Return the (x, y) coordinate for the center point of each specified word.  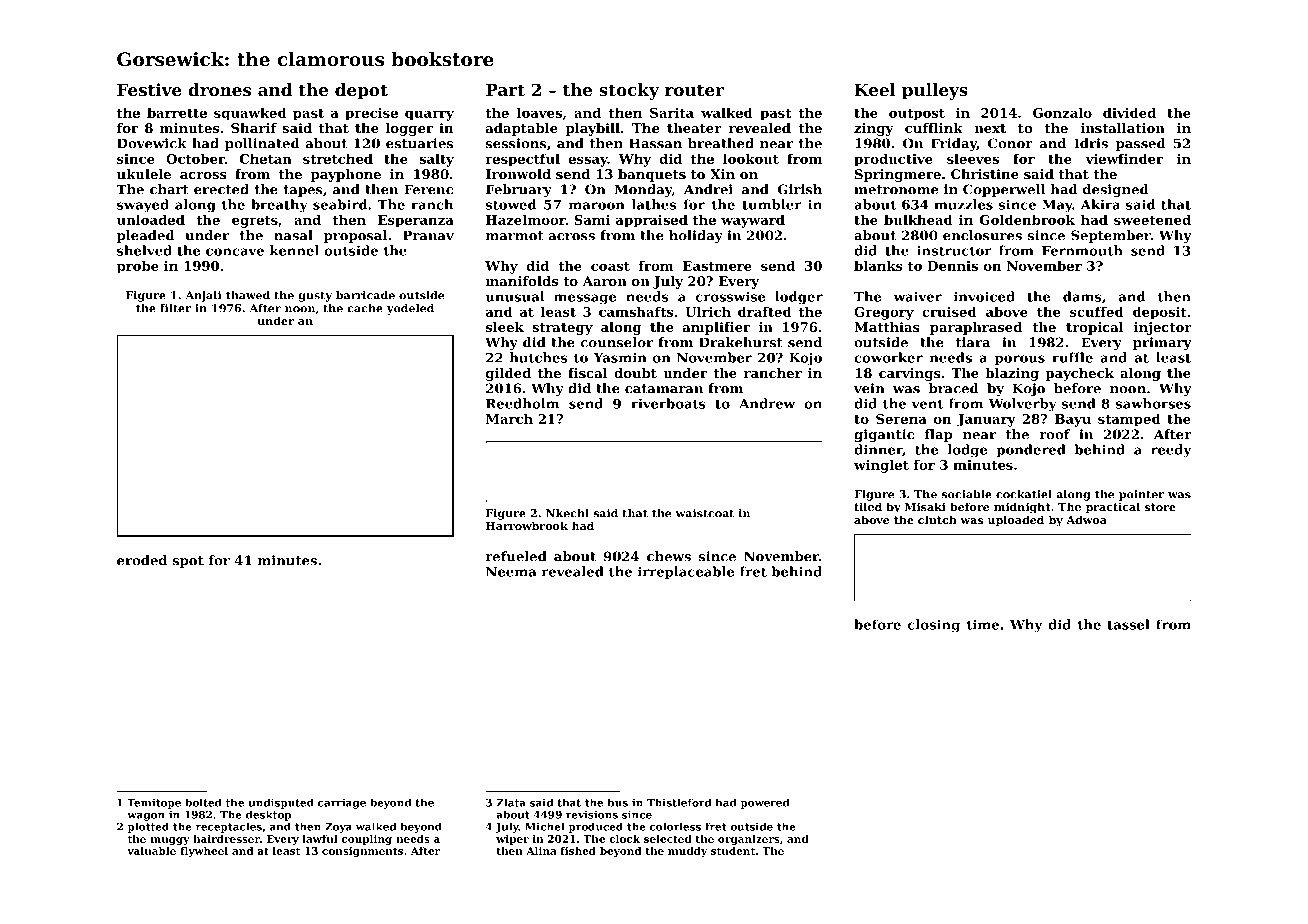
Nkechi (567, 513)
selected (668, 839)
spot (188, 562)
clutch (937, 519)
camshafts (636, 311)
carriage (342, 803)
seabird (340, 204)
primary (1162, 343)
